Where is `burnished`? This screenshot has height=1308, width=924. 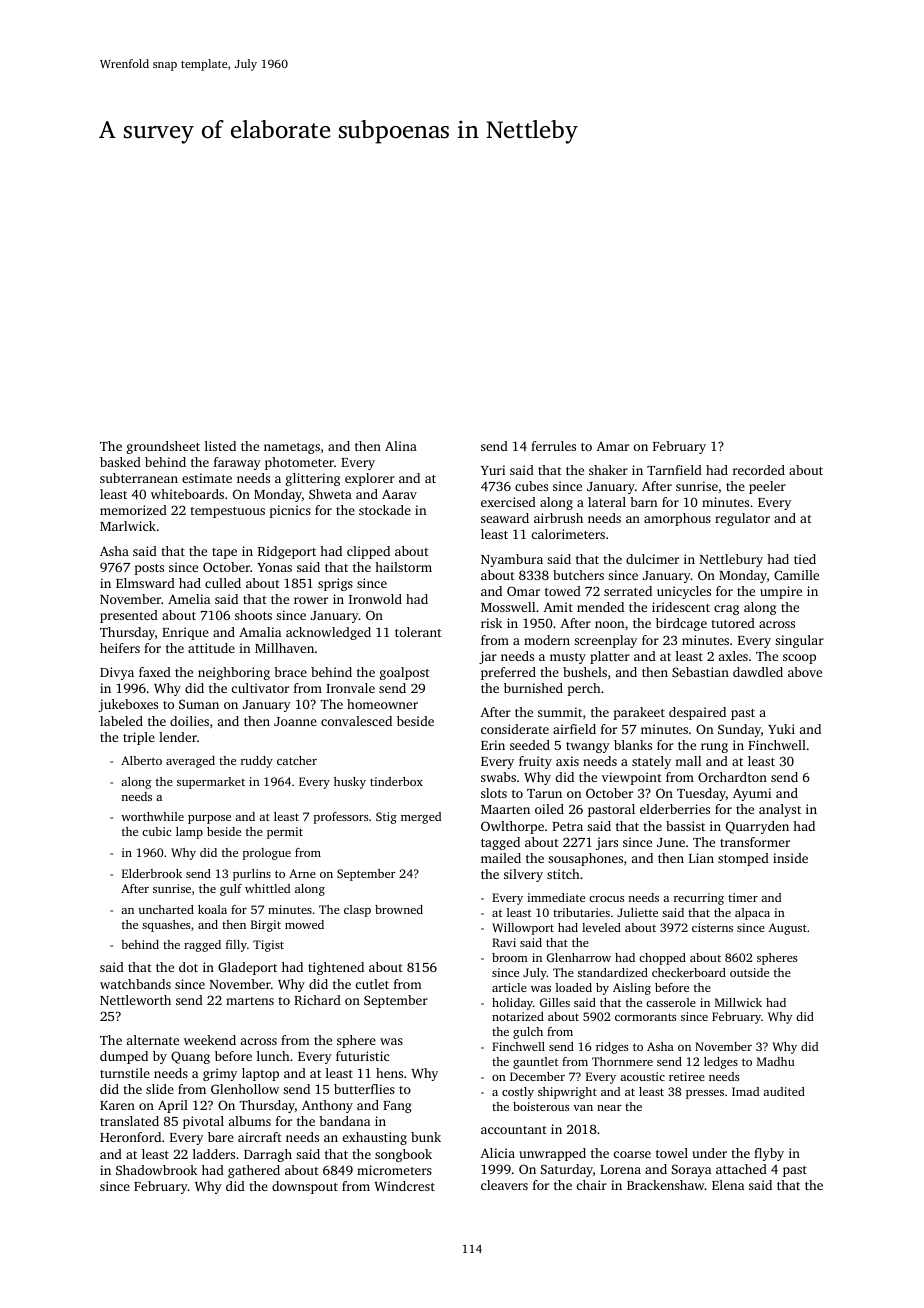 burnished is located at coordinates (533, 688).
